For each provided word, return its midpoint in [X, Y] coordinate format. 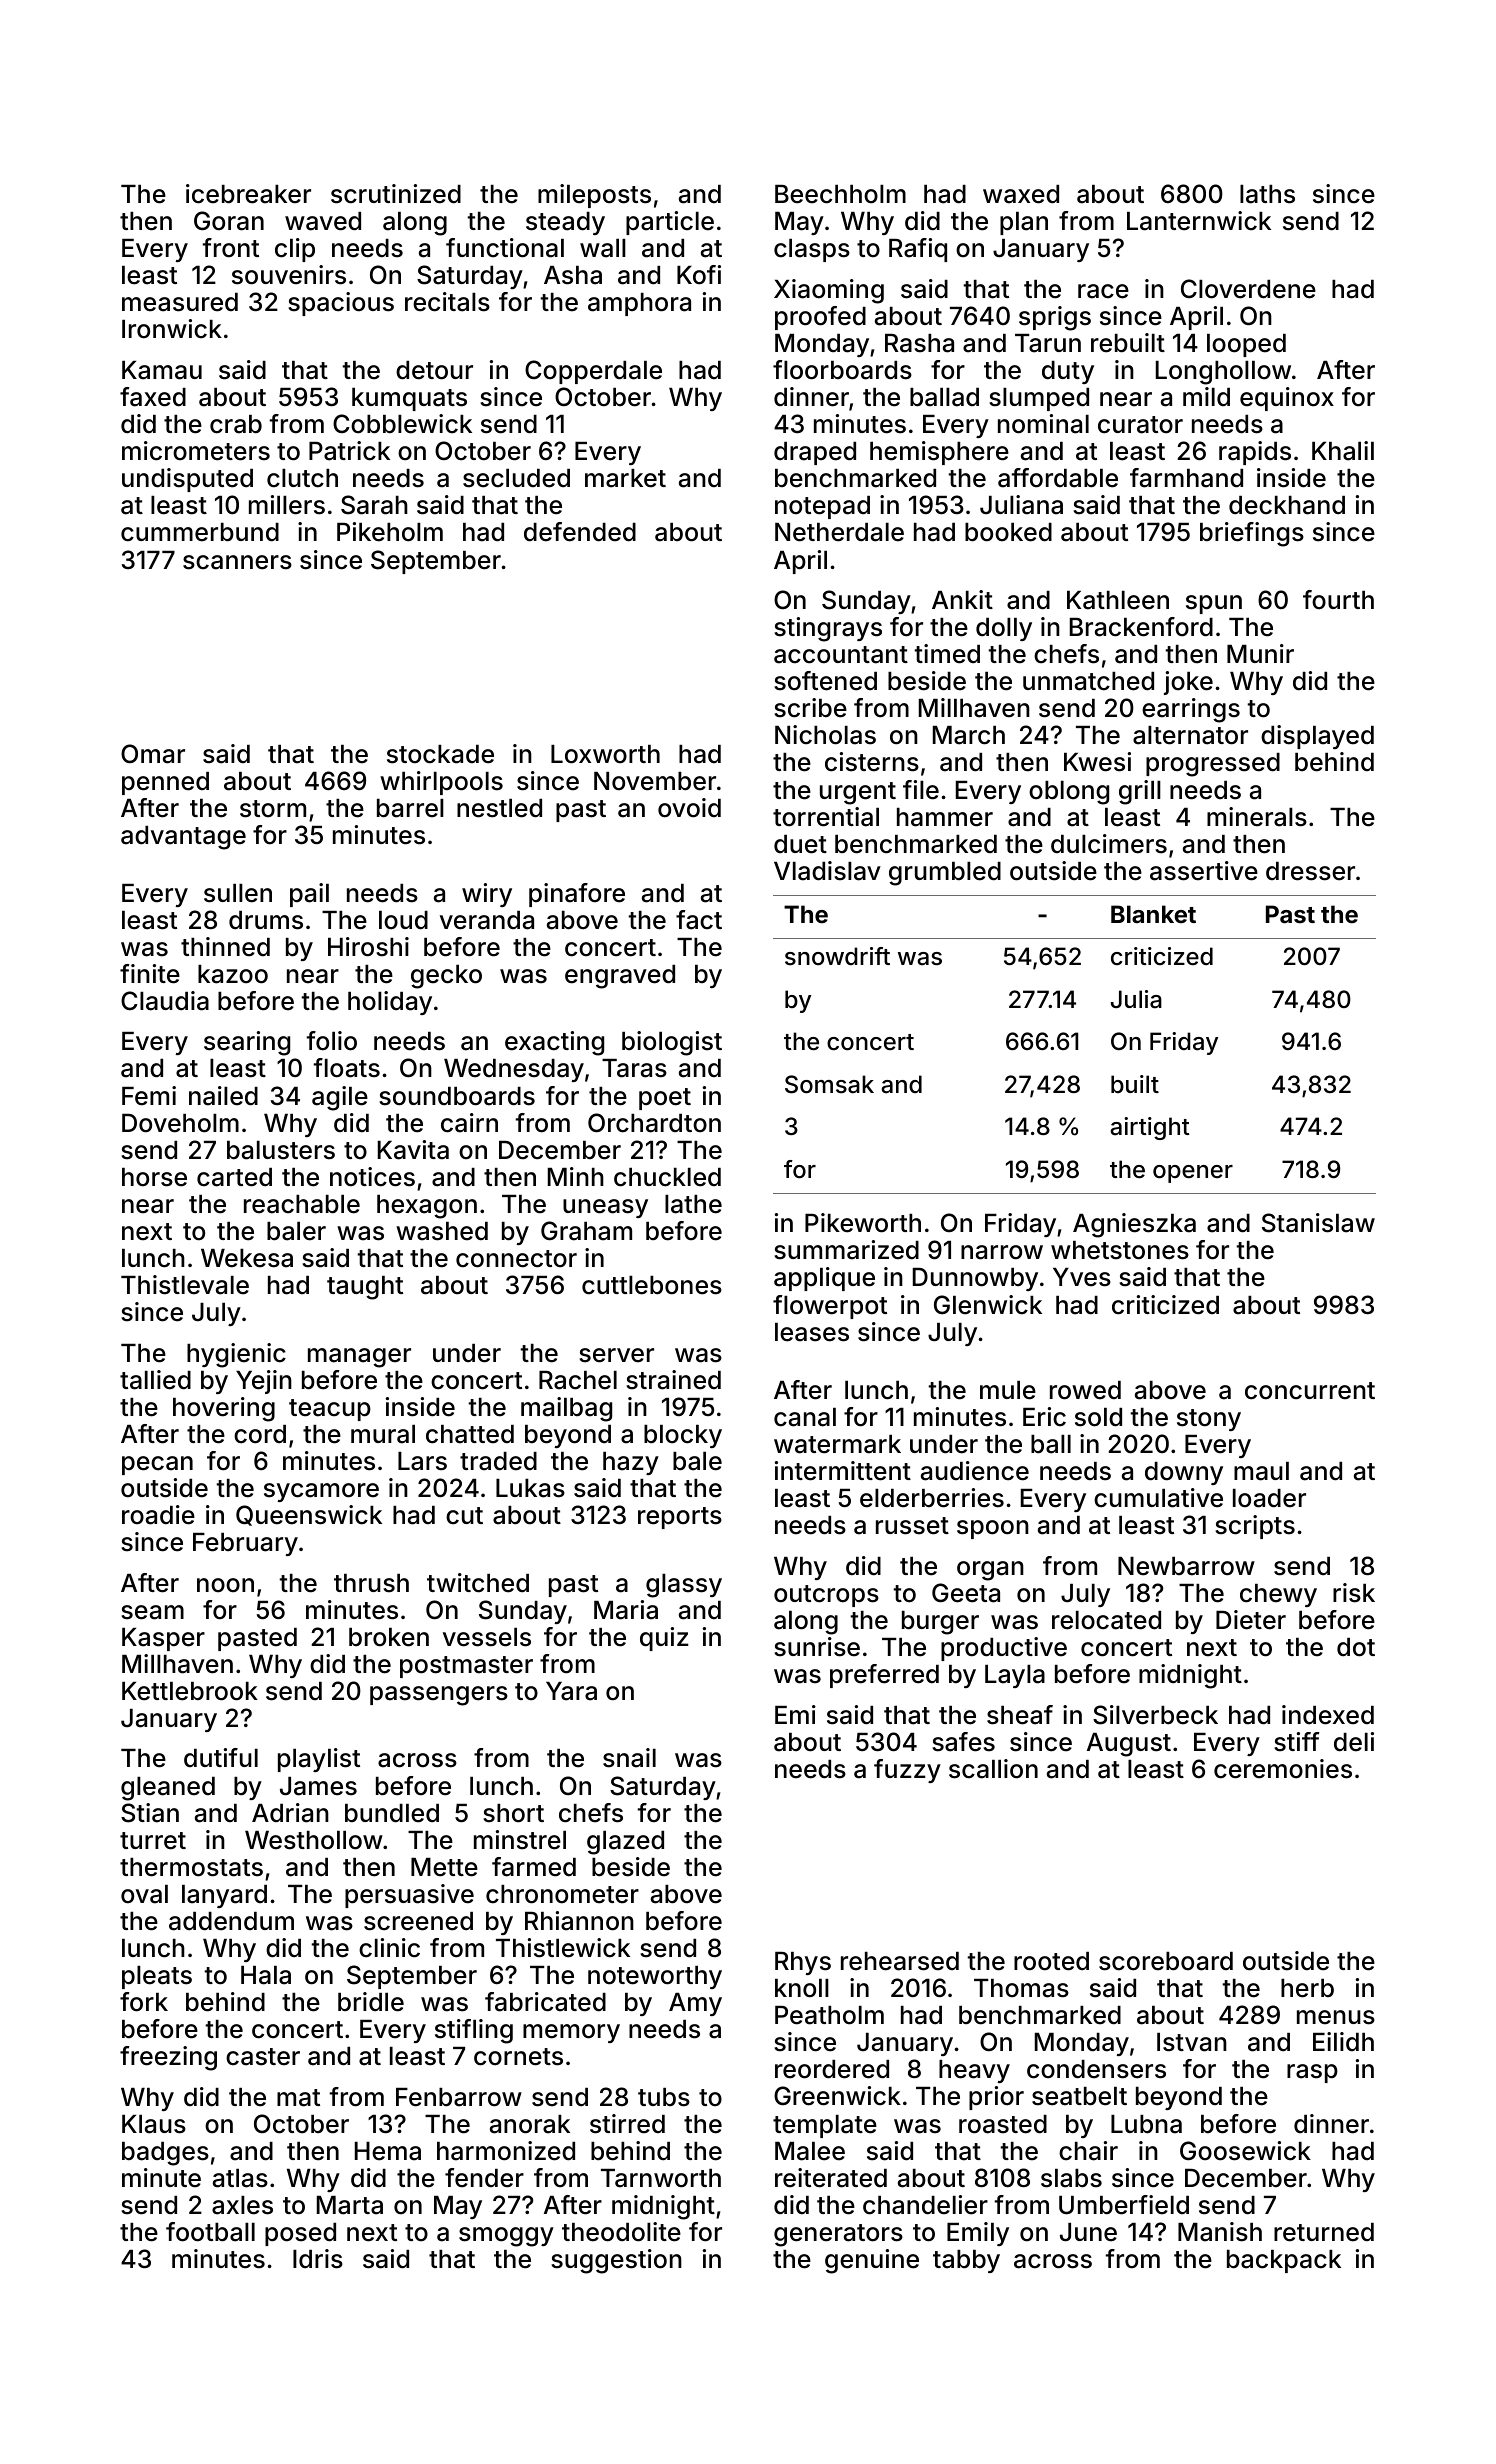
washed [442, 1231]
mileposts [594, 196]
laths [1267, 194]
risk [1354, 1593]
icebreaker [248, 194]
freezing [168, 2058]
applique [824, 1279]
